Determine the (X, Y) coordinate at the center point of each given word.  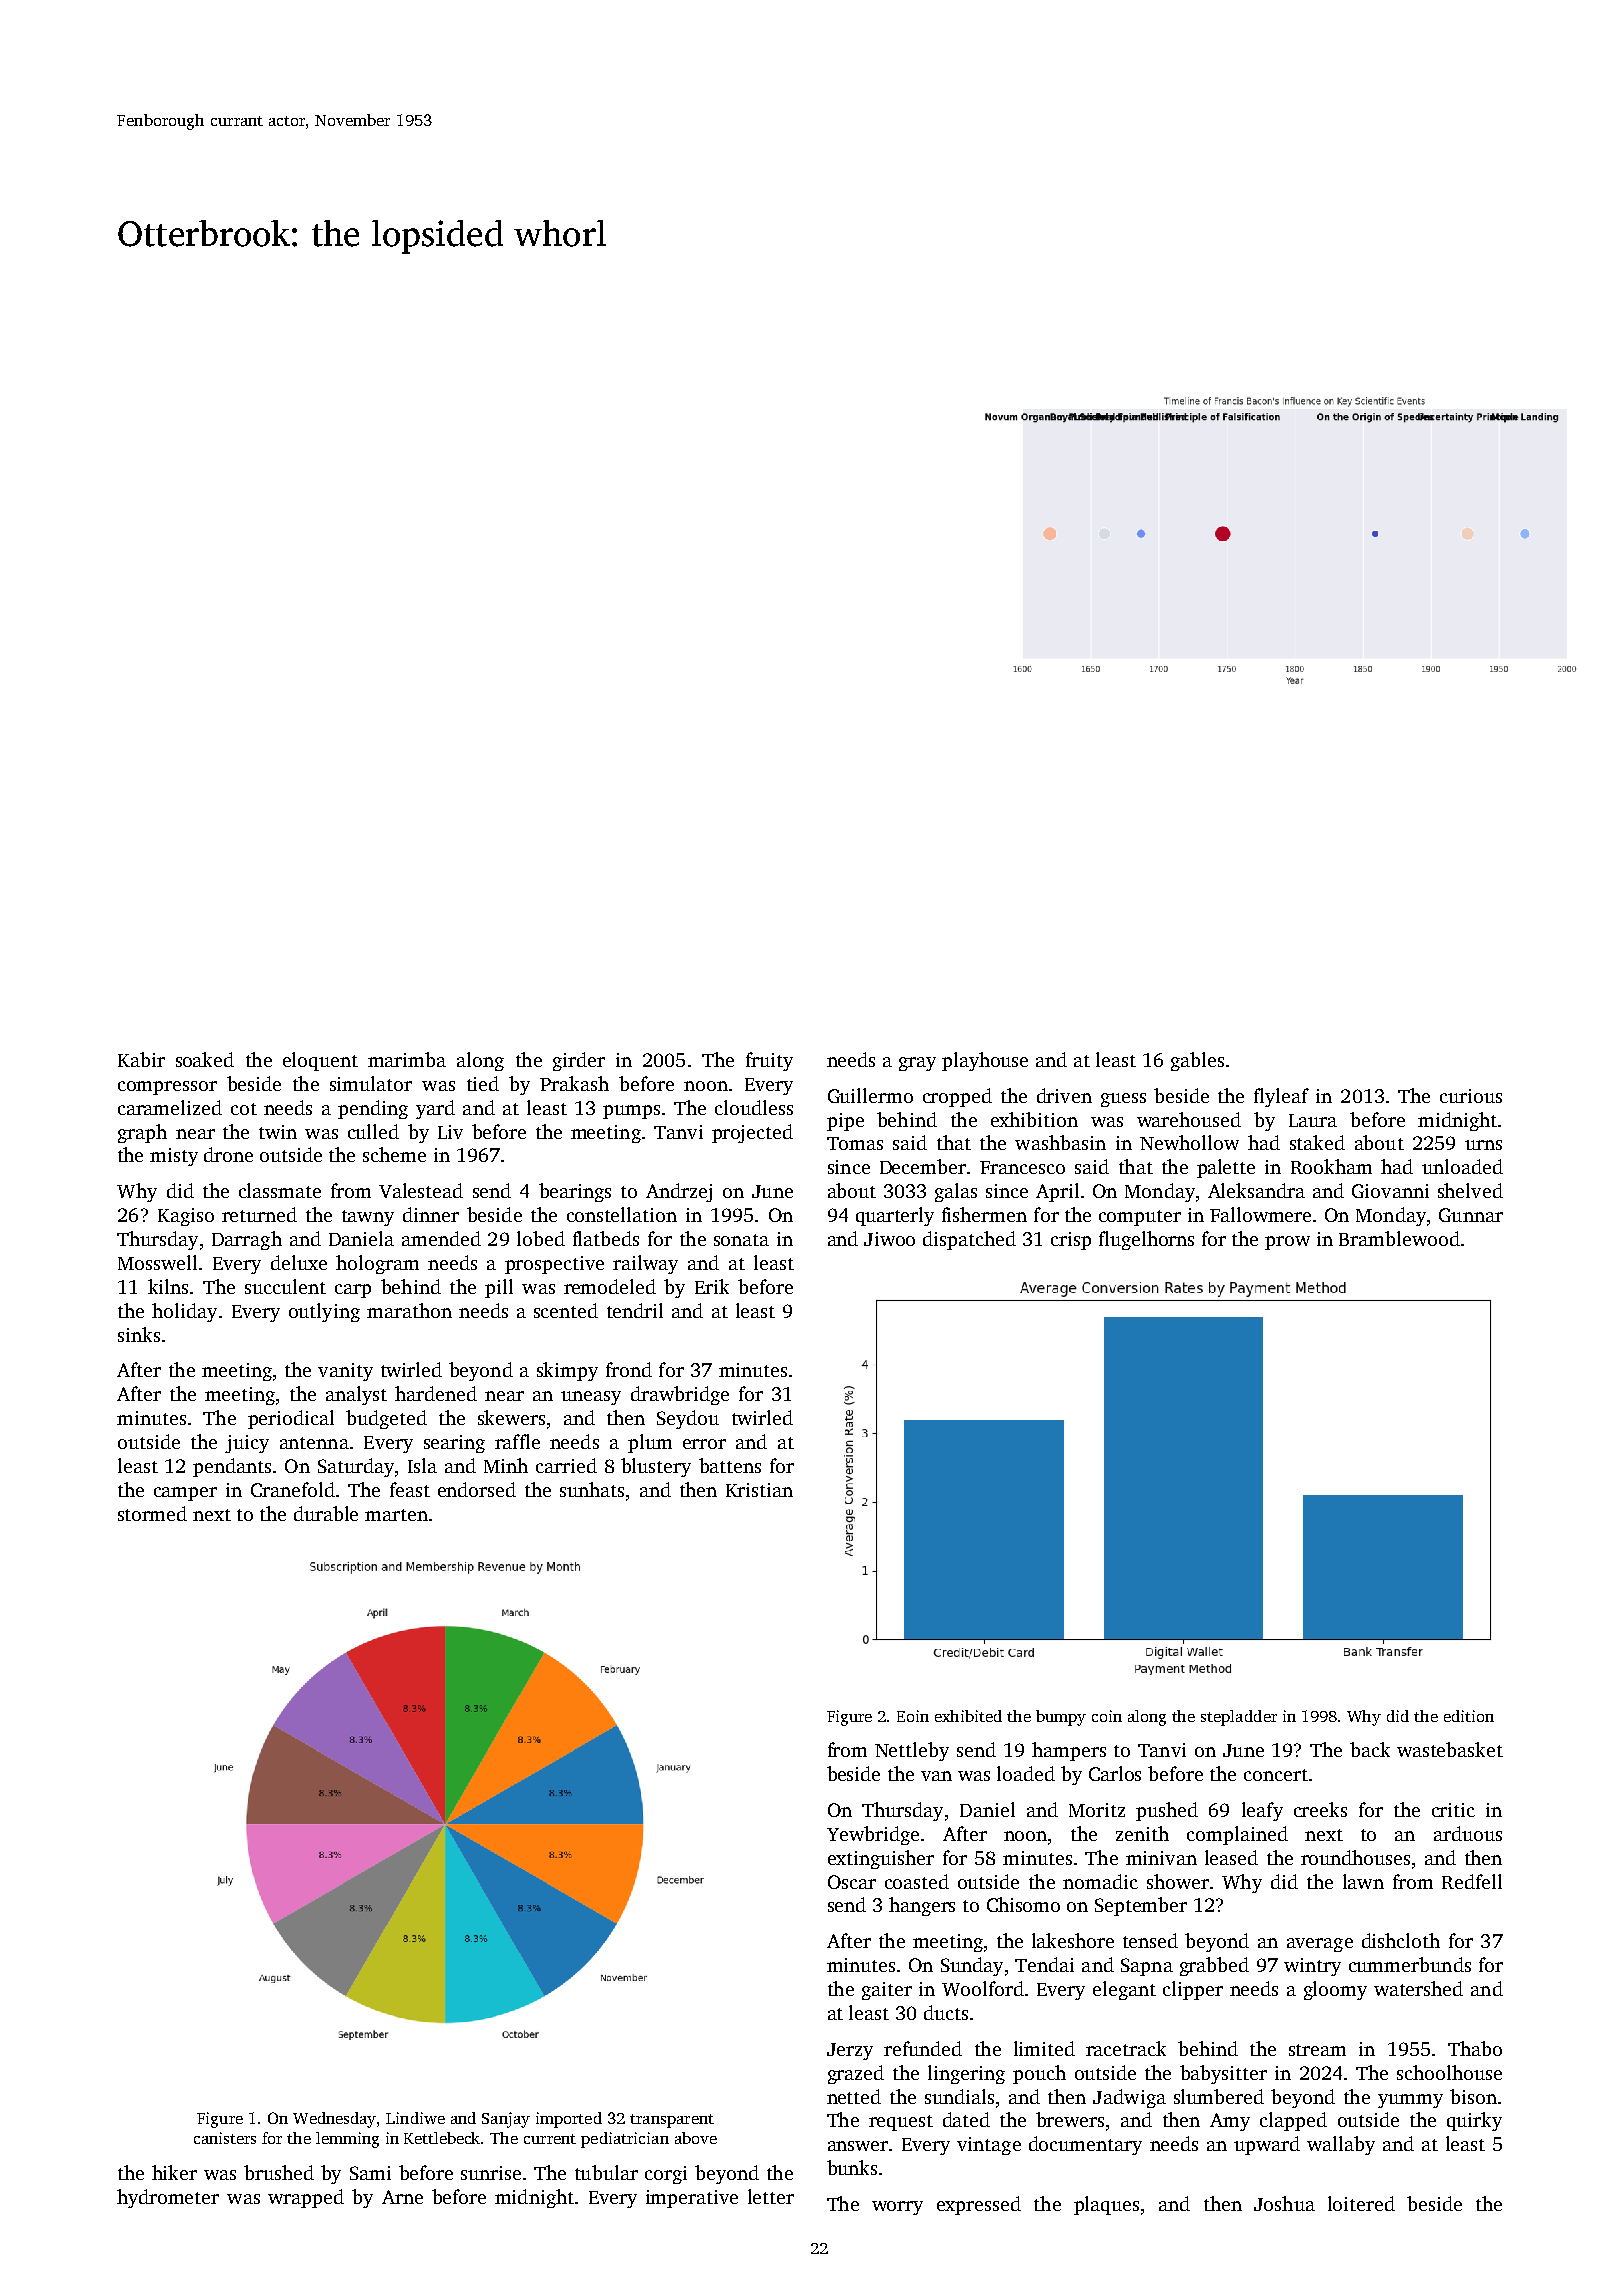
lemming (347, 2140)
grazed (856, 2074)
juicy (247, 1444)
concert (1276, 1775)
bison (1473, 2096)
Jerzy (850, 2051)
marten (396, 1515)
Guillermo (870, 1095)
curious (1471, 1096)
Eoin (913, 1716)
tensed (1150, 1940)
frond (629, 1369)
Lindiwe (415, 2118)
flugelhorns (1146, 1240)
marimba (407, 1059)
